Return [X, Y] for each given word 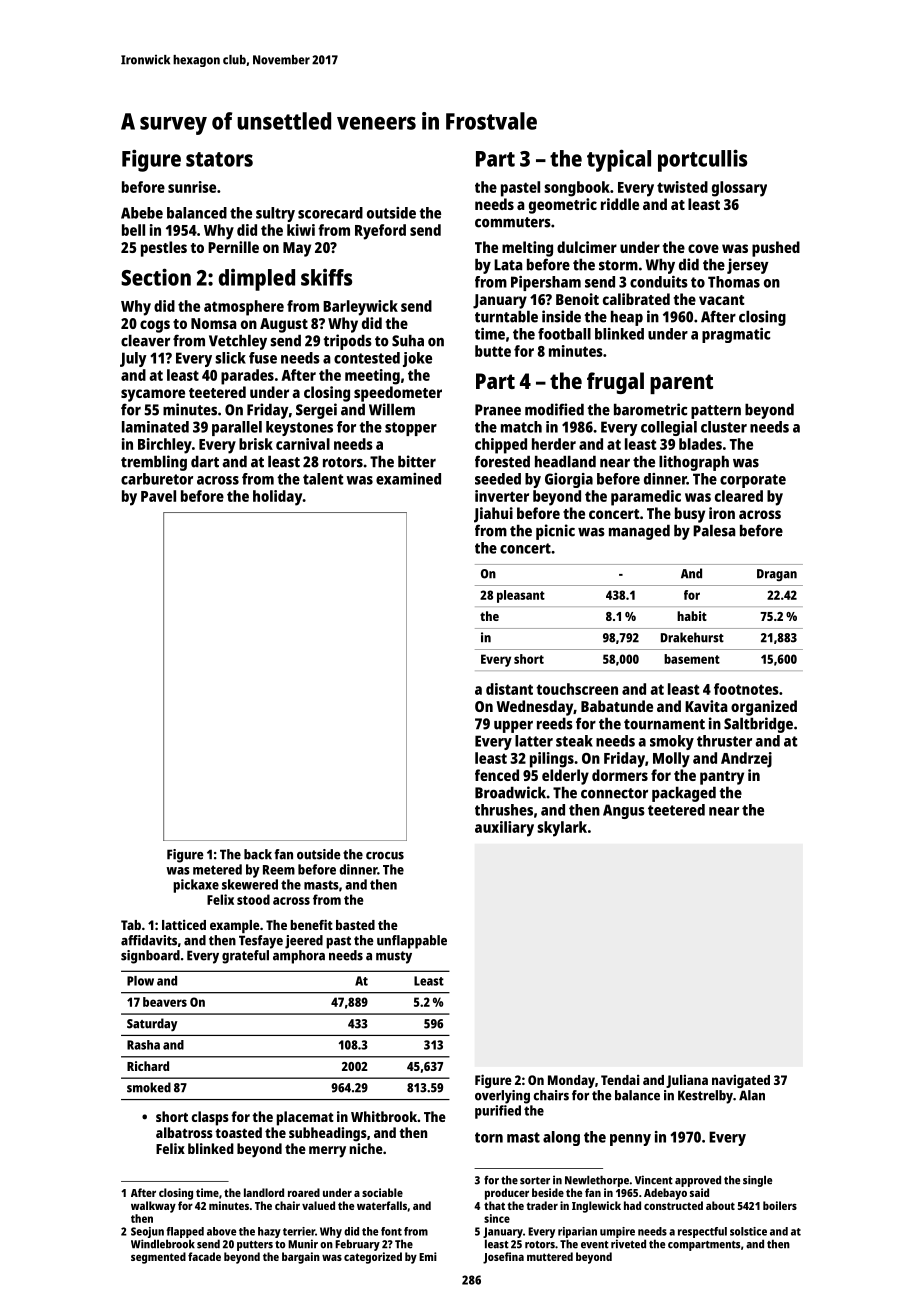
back [258, 854]
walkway [153, 1207]
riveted [628, 1244]
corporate [753, 481]
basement [692, 659]
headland [565, 461]
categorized [373, 1258]
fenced [497, 775]
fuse [263, 358]
